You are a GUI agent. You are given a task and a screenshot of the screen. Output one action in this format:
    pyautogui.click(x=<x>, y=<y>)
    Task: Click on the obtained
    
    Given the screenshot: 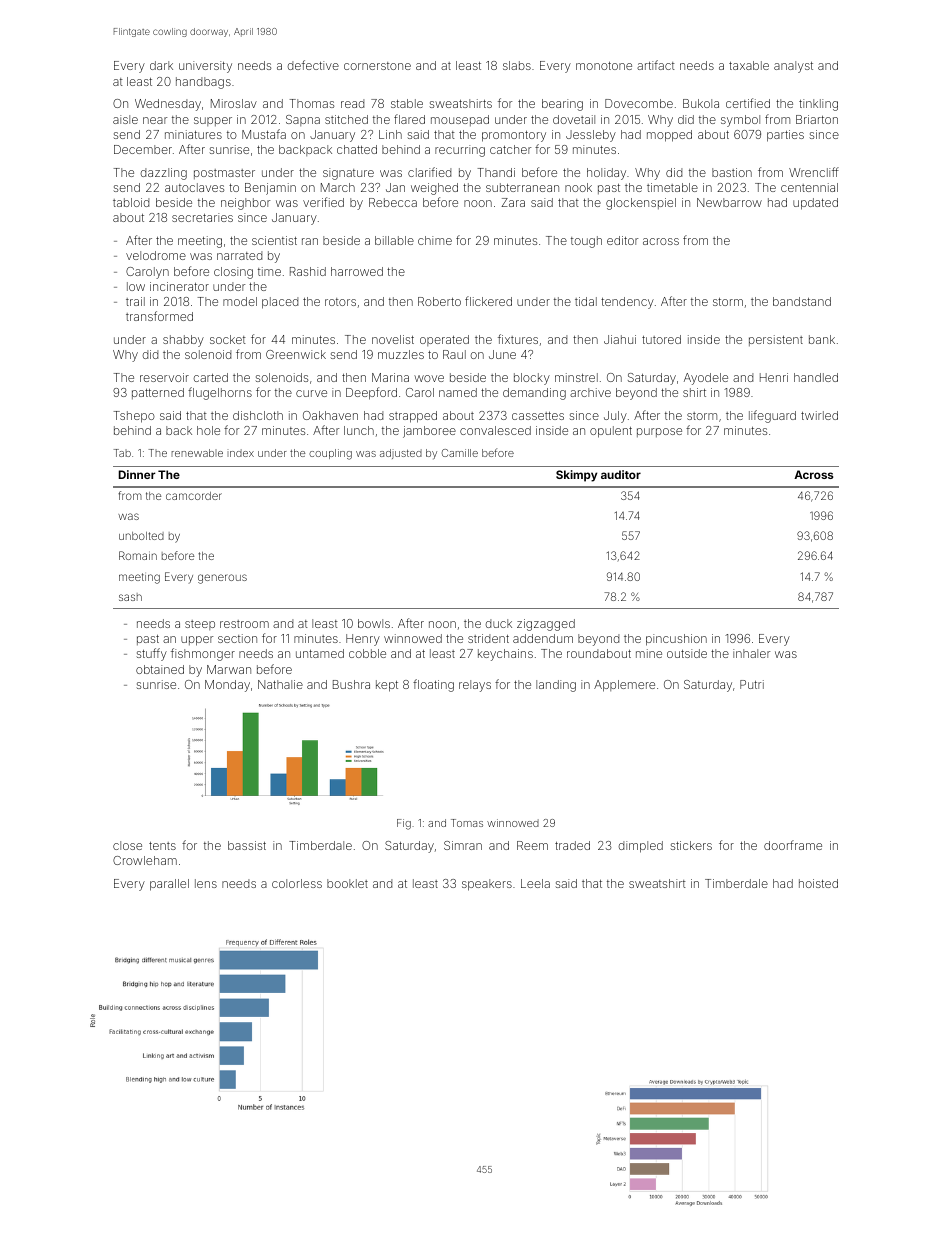 What is the action you would take?
    pyautogui.click(x=160, y=669)
